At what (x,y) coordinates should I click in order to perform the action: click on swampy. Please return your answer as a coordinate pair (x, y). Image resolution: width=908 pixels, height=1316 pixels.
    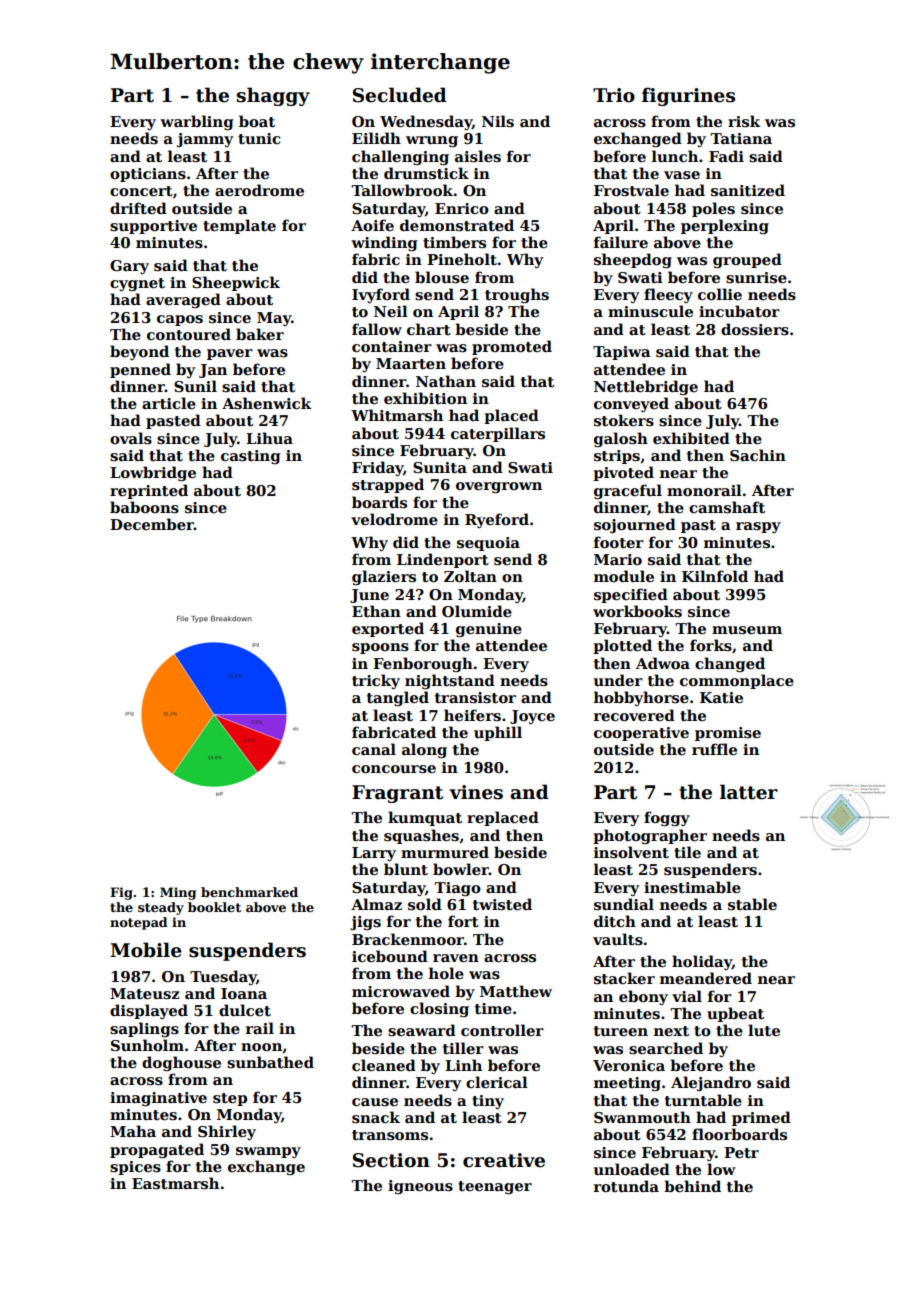
    Looking at the image, I should click on (268, 1152).
